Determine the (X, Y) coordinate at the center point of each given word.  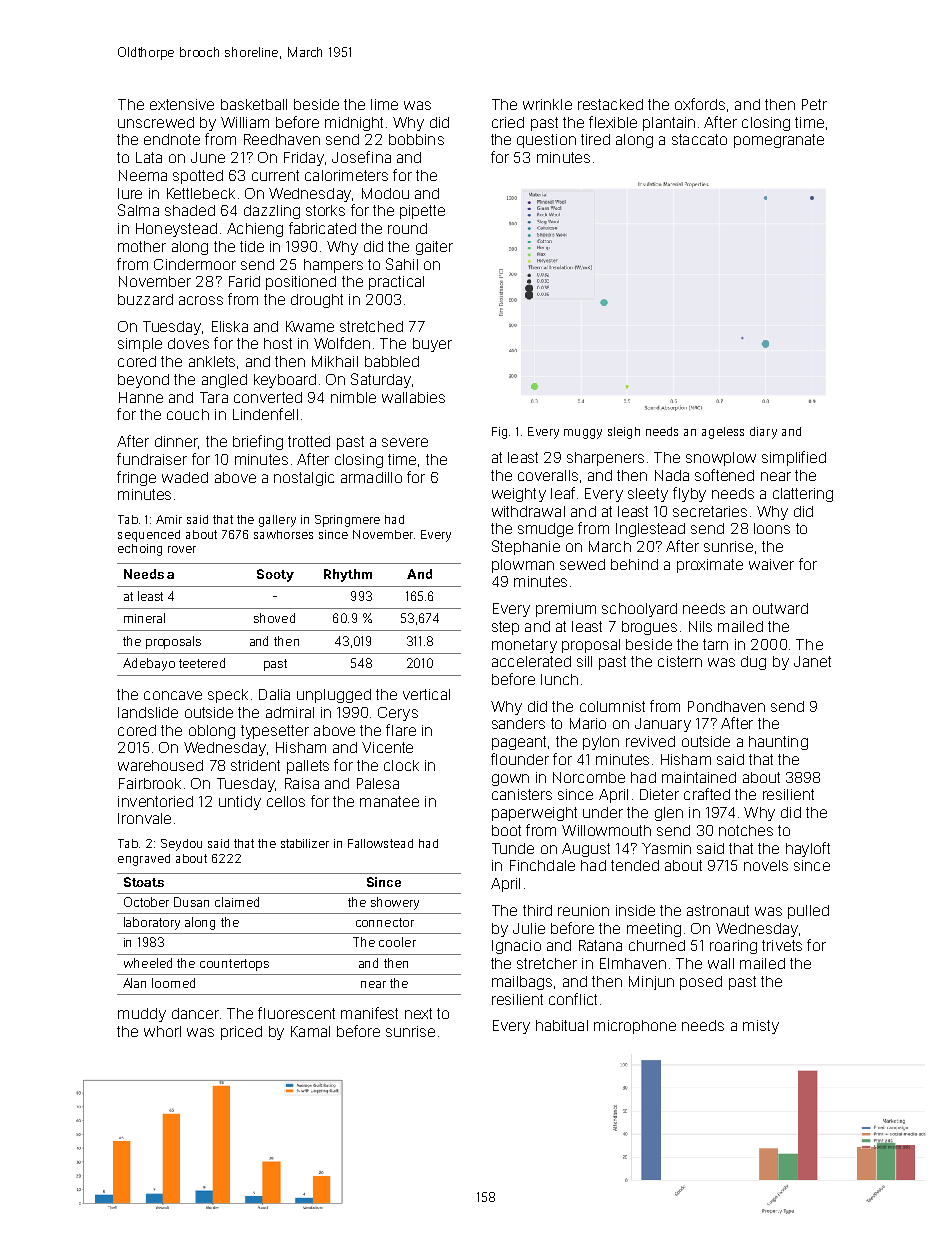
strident (255, 765)
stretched (371, 326)
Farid (244, 281)
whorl (162, 1031)
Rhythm (348, 575)
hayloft (808, 849)
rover (182, 549)
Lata (149, 157)
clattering (803, 495)
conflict (573, 999)
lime (384, 104)
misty (761, 1027)
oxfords (700, 104)
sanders (518, 723)
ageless (723, 433)
